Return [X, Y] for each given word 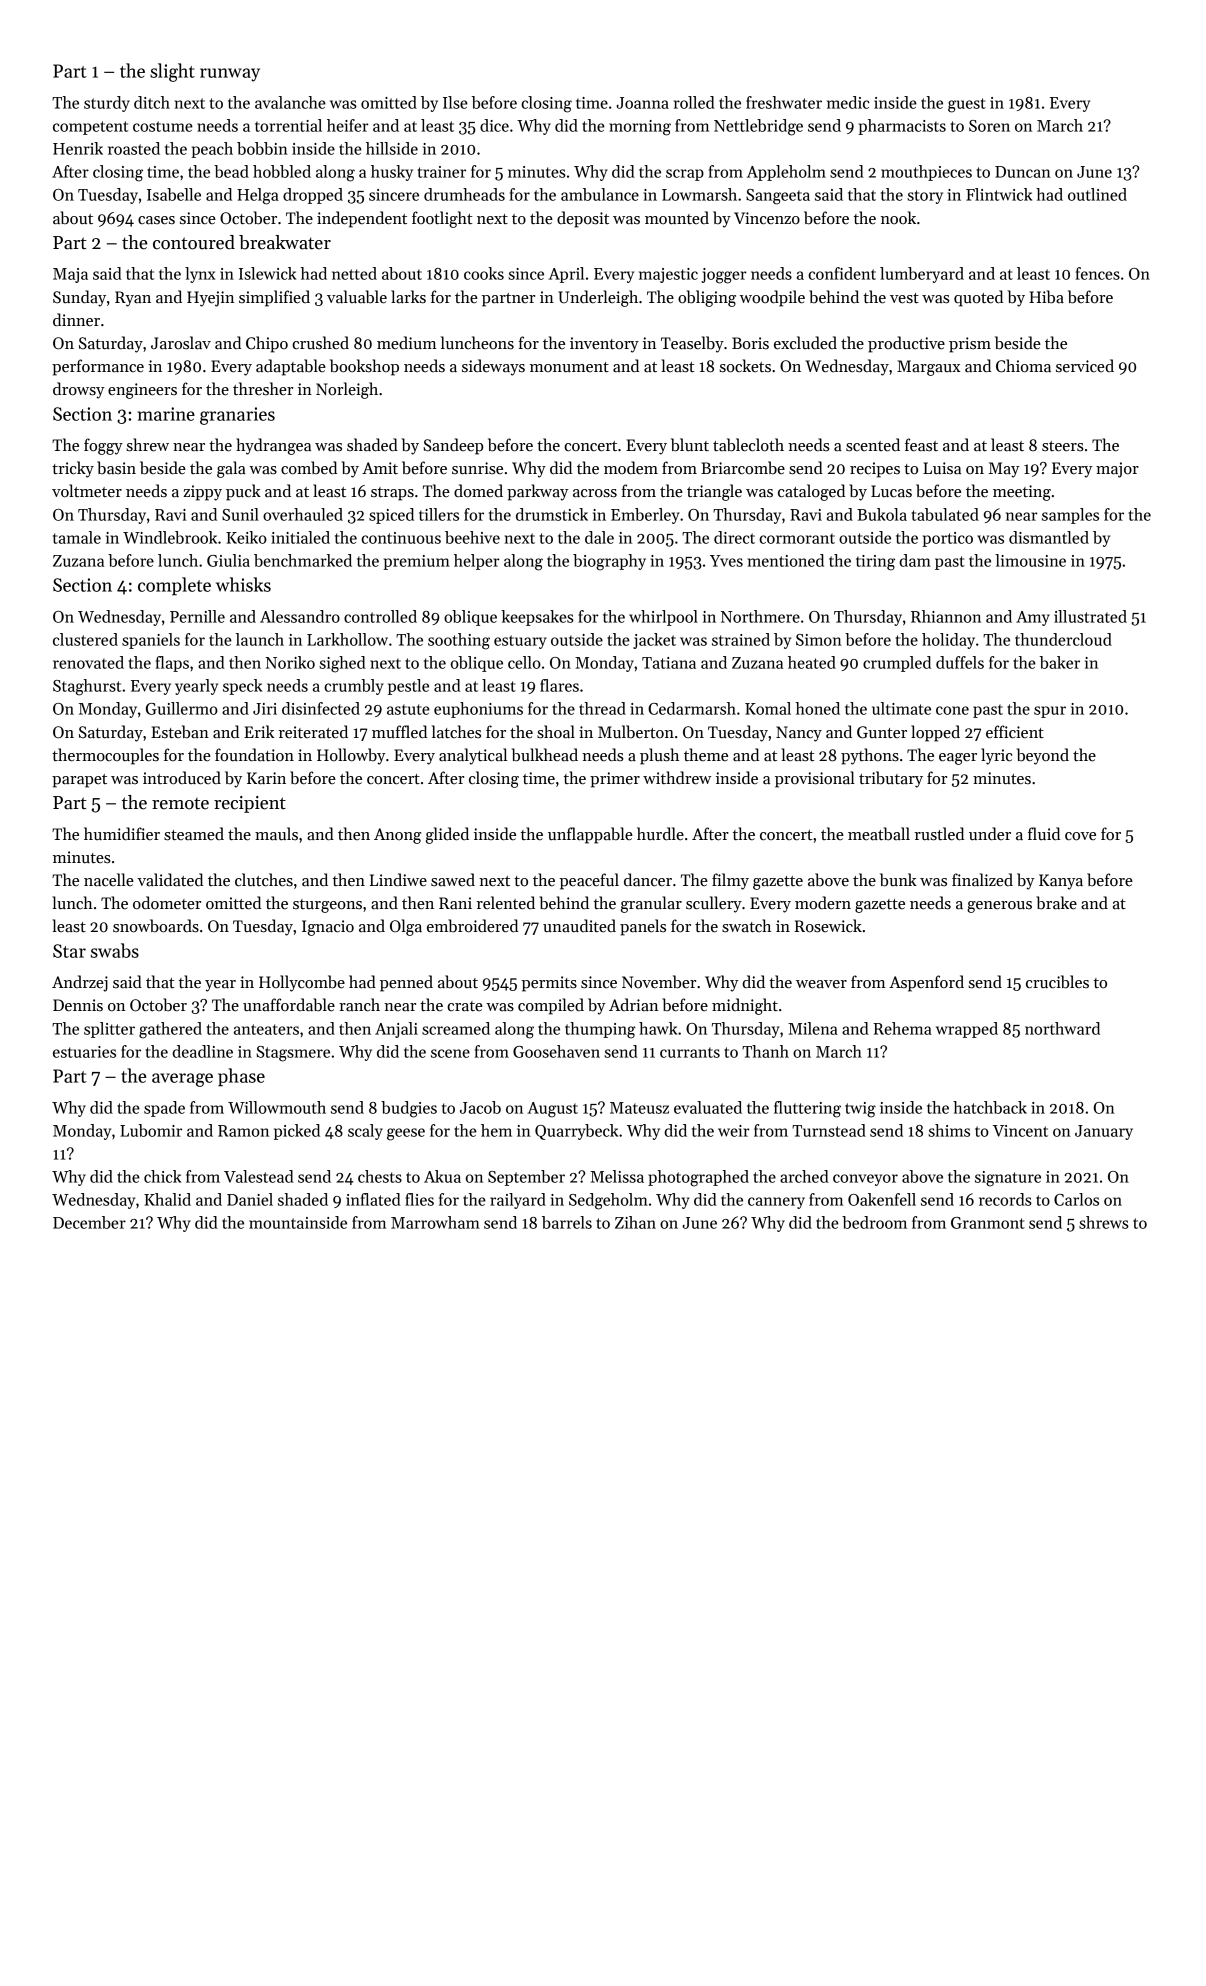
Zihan [635, 1222]
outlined [1097, 194]
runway [230, 75]
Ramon [243, 1131]
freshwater [784, 102]
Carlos [1076, 1199]
